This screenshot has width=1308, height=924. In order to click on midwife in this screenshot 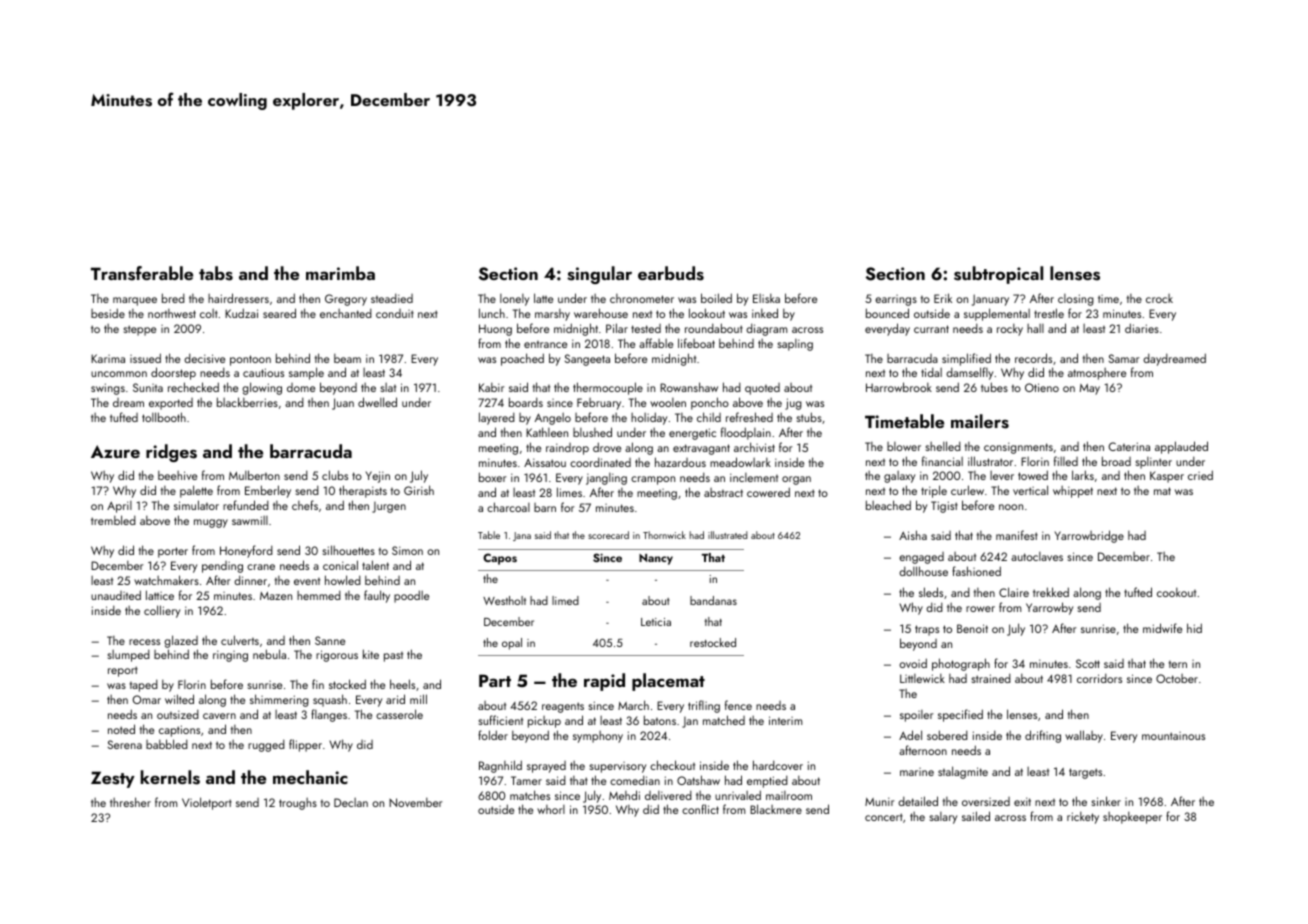, I will do `click(1162, 628)`.
